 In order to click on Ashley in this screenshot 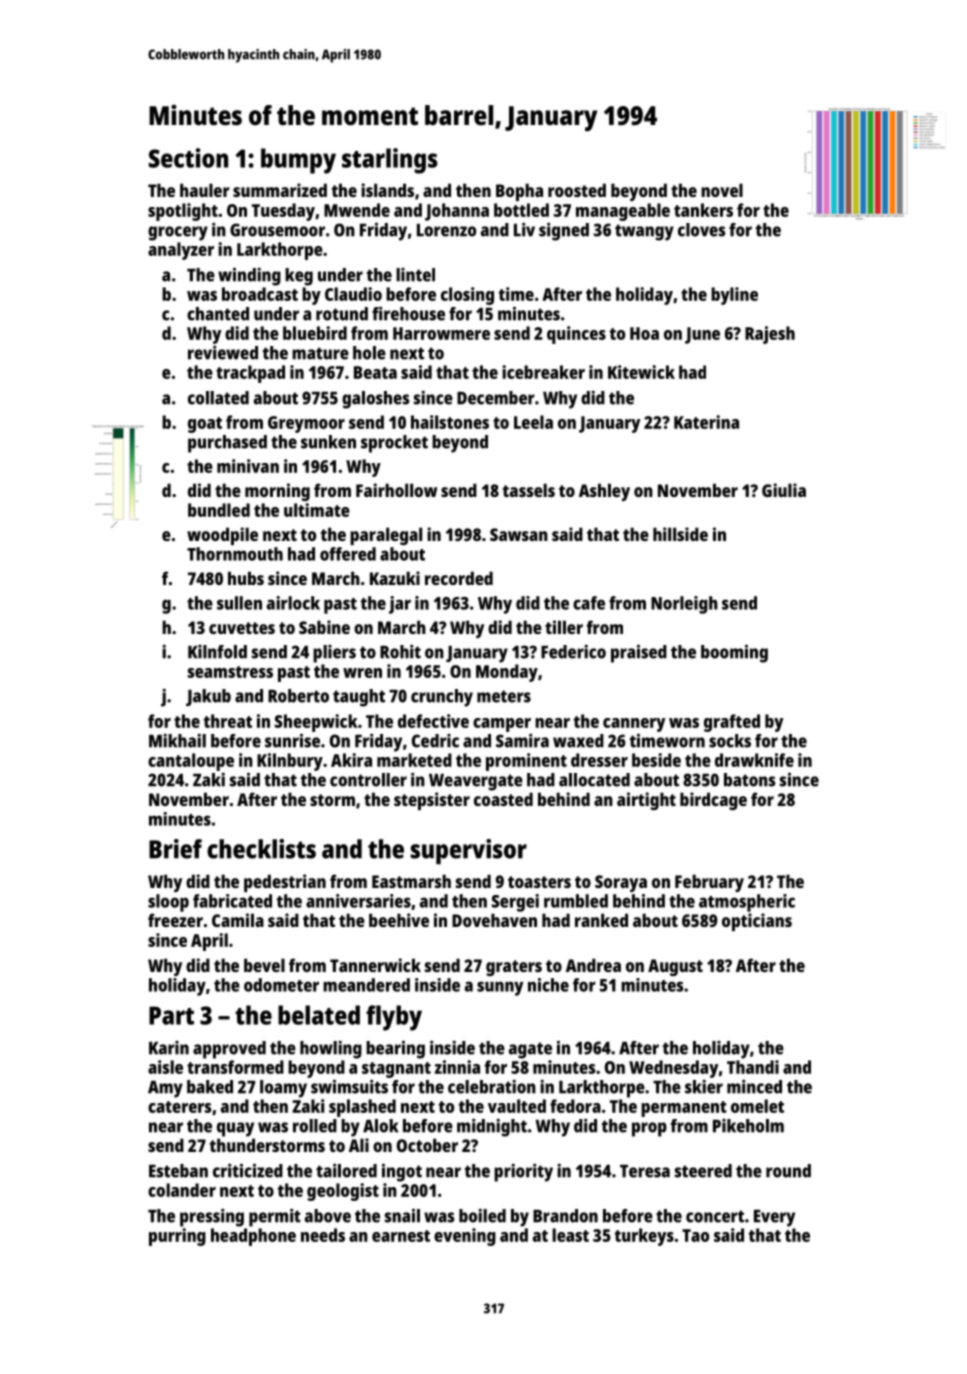, I will do `click(604, 492)`.
